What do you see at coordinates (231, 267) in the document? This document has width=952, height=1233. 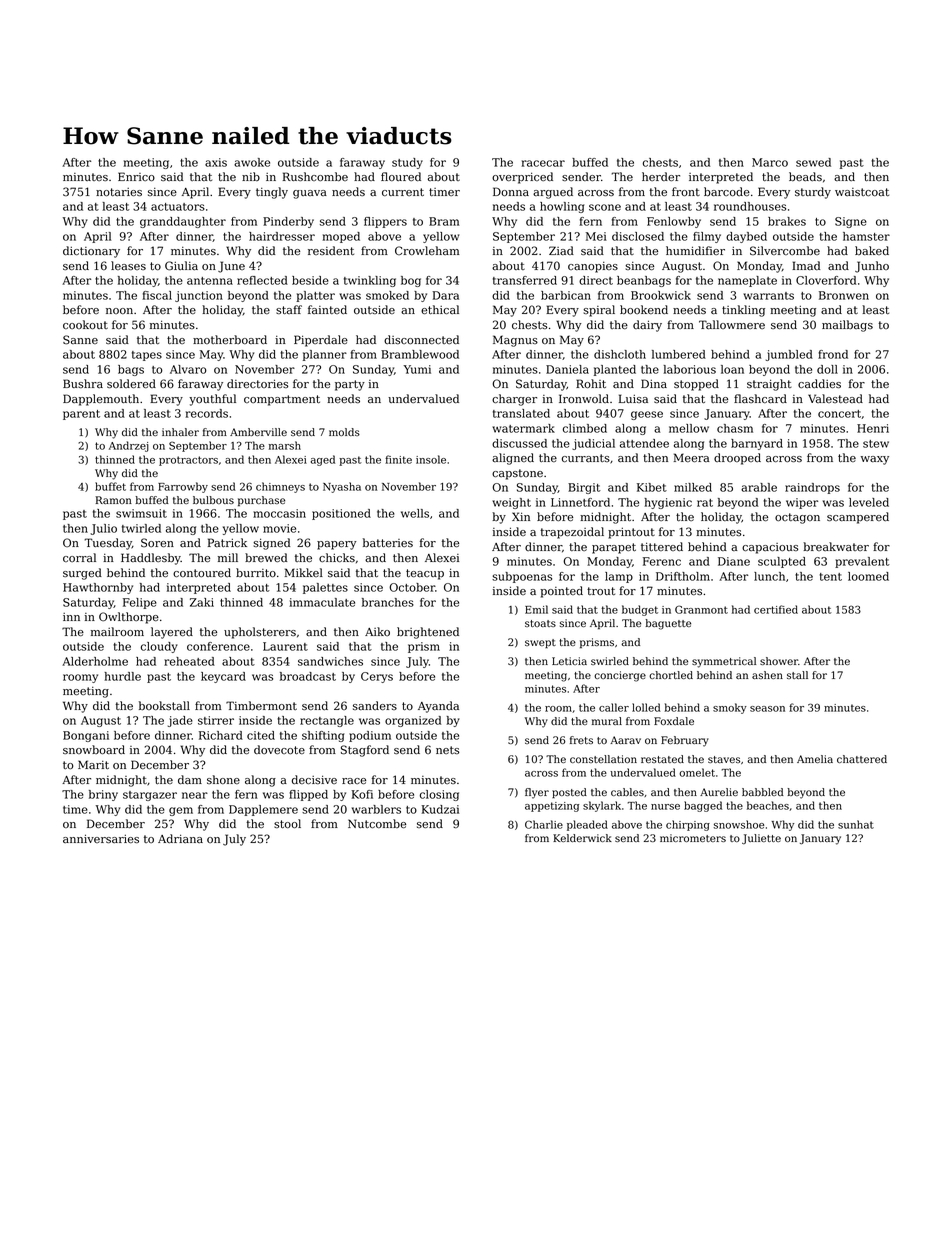 I see `June` at bounding box center [231, 267].
